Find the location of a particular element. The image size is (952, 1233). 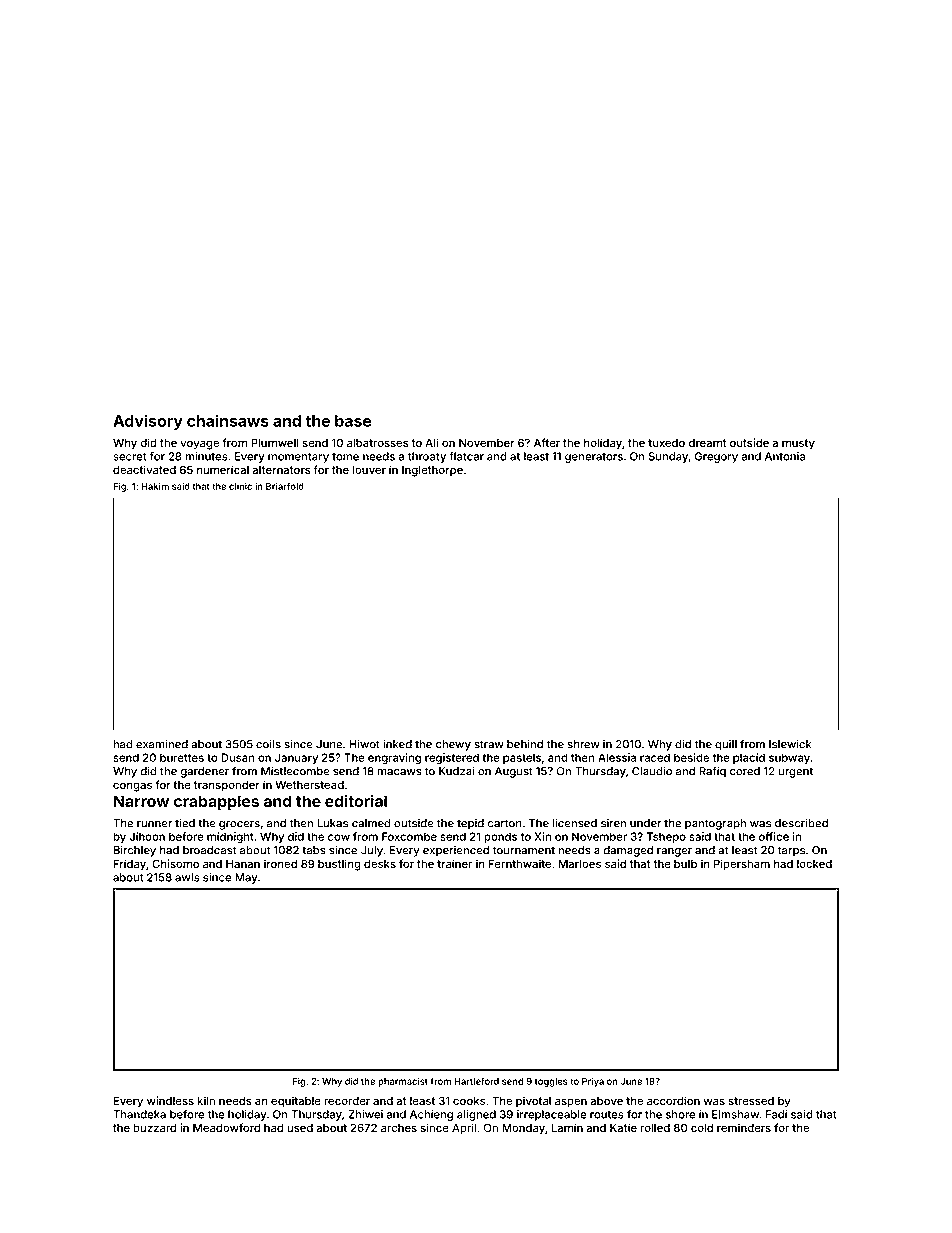

gardener is located at coordinates (204, 772).
